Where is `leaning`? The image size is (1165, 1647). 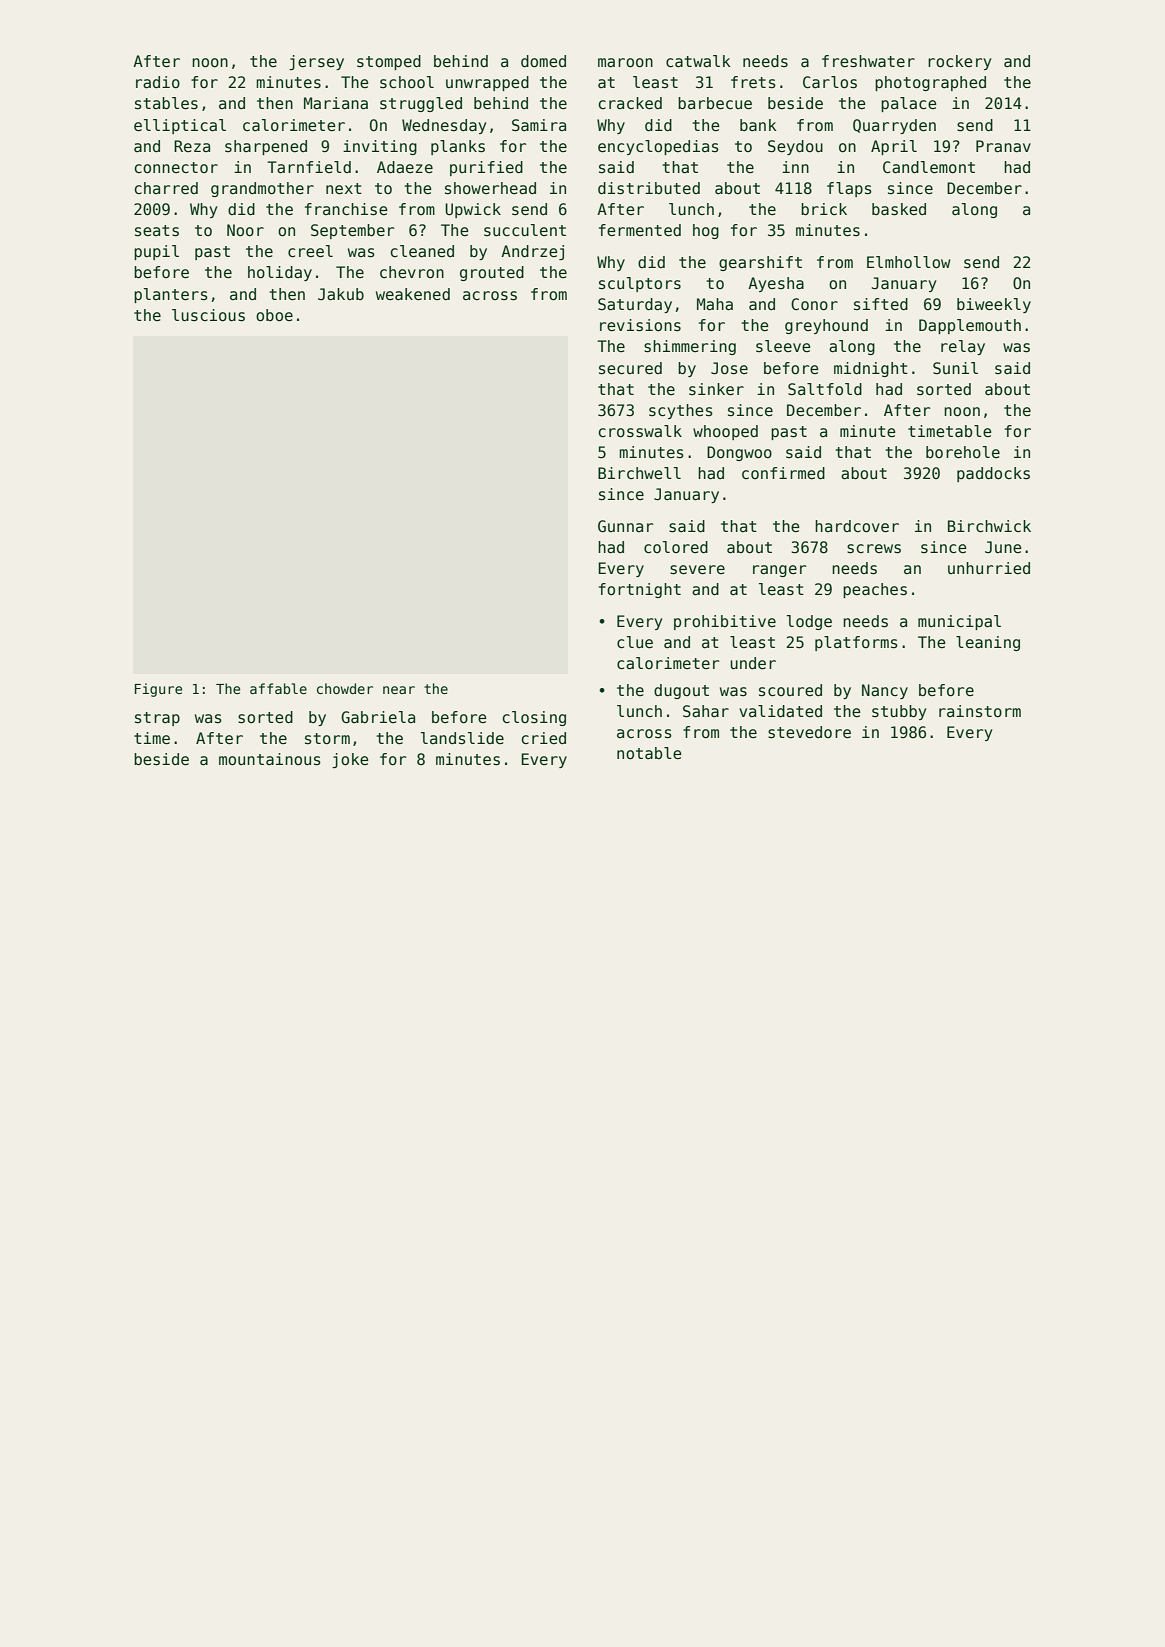 leaning is located at coordinates (988, 643).
